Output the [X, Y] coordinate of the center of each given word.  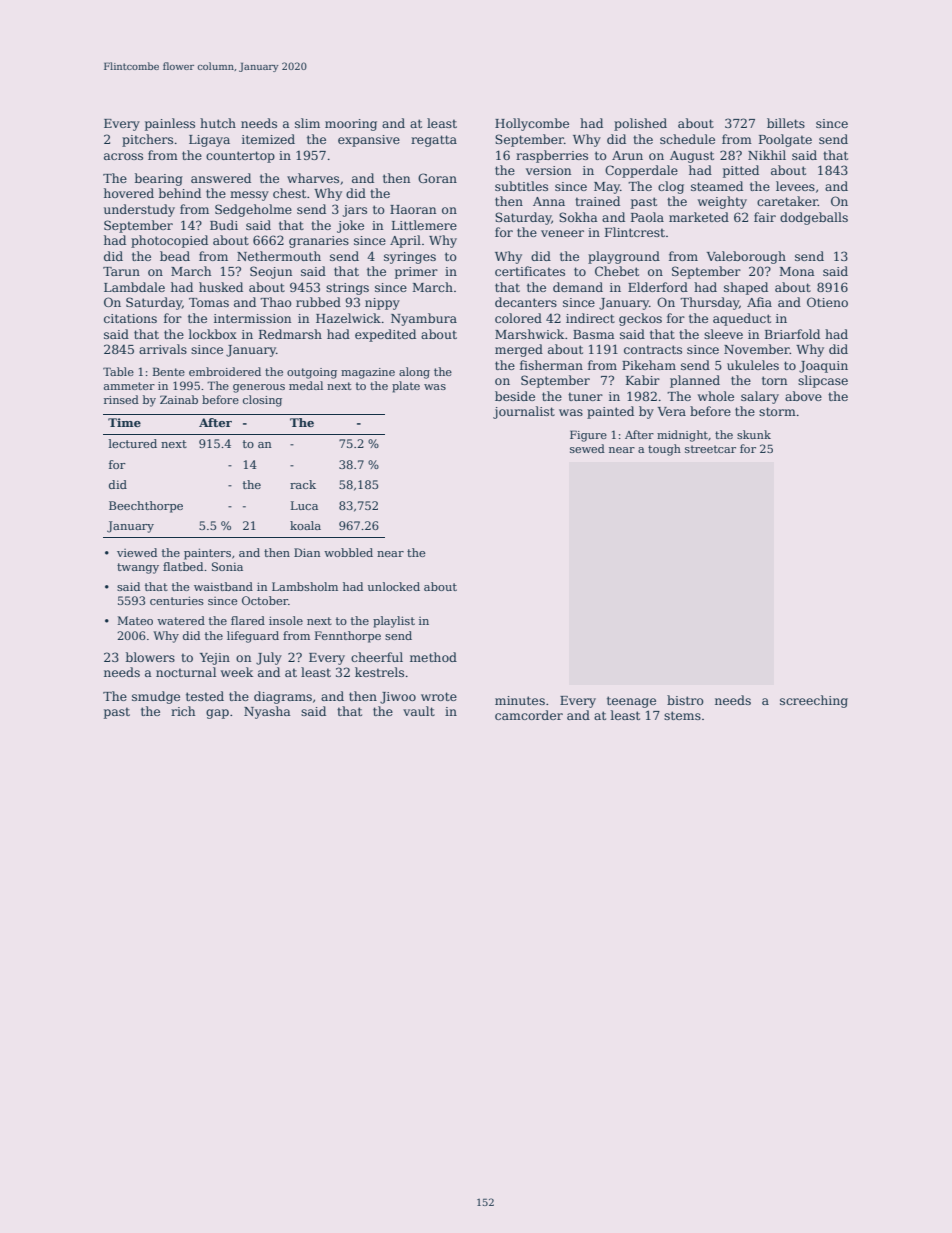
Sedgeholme [253, 210]
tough [664, 450]
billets [786, 123]
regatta [434, 141]
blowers [150, 657]
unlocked [394, 586]
